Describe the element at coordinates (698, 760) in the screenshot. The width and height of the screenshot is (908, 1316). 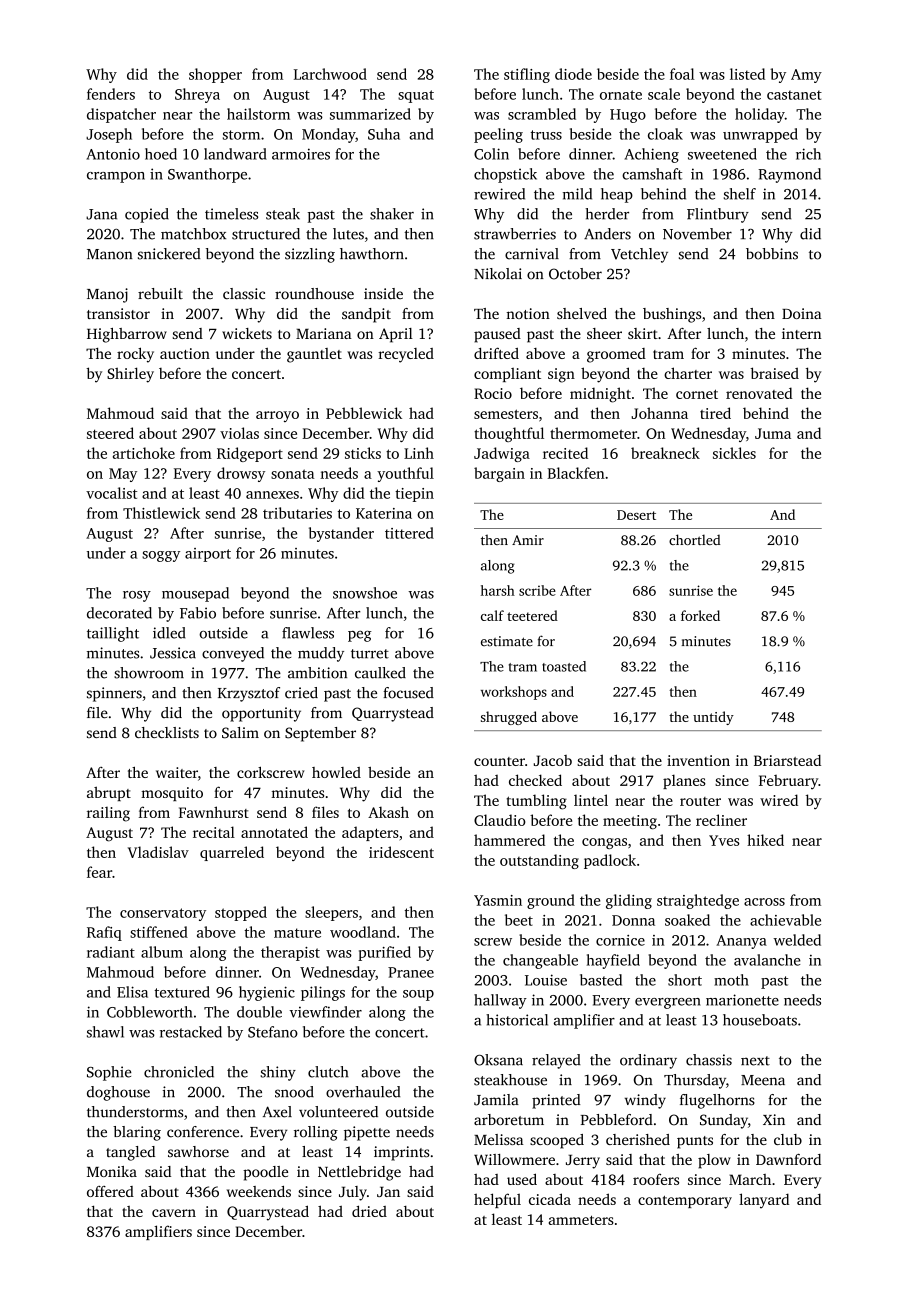
I see `invention` at that location.
